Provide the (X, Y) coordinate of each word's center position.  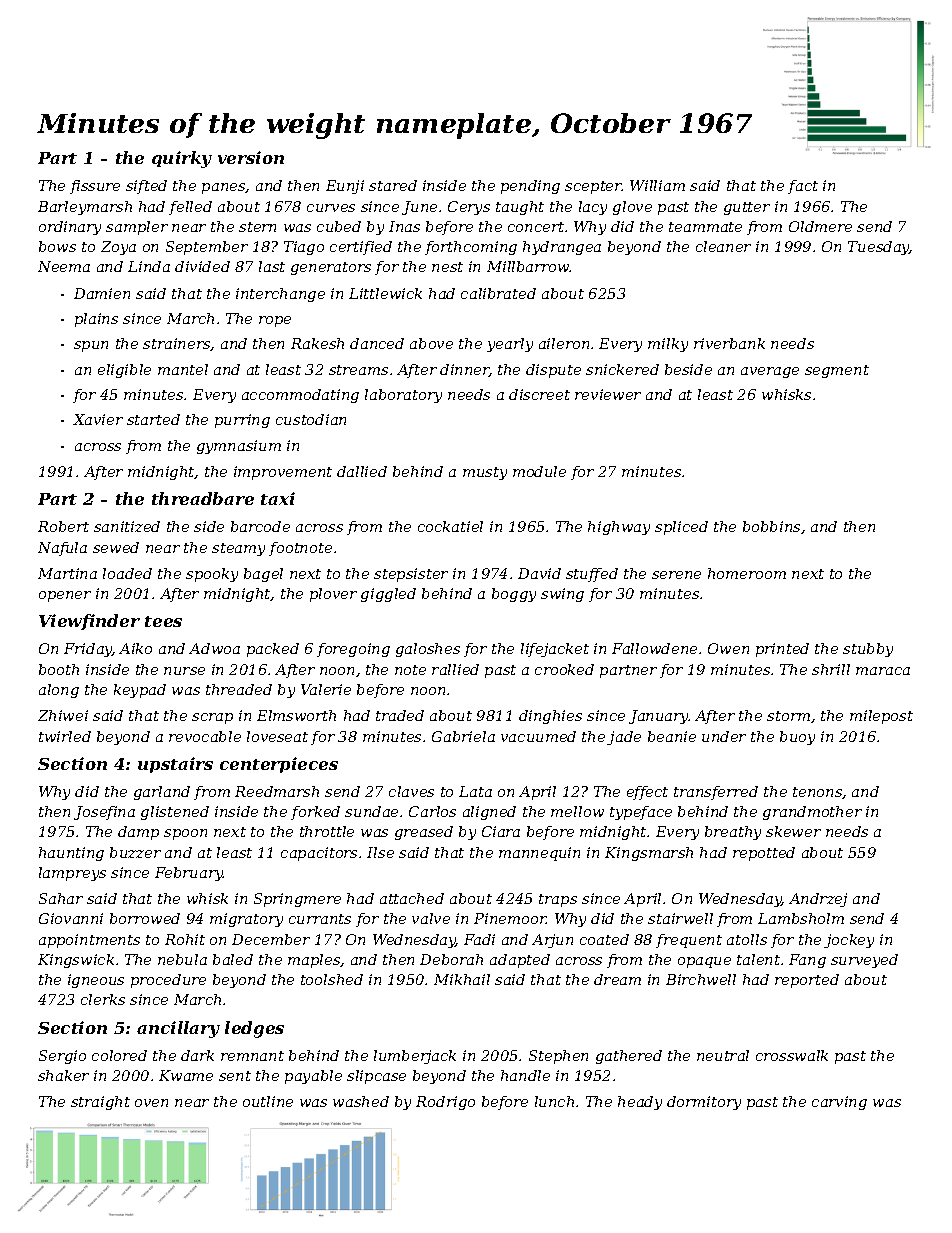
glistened (175, 813)
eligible (124, 371)
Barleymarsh (85, 208)
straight (100, 1103)
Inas (404, 226)
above (431, 343)
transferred (716, 793)
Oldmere (820, 226)
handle (525, 1075)
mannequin (539, 854)
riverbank (729, 343)
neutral (723, 1055)
